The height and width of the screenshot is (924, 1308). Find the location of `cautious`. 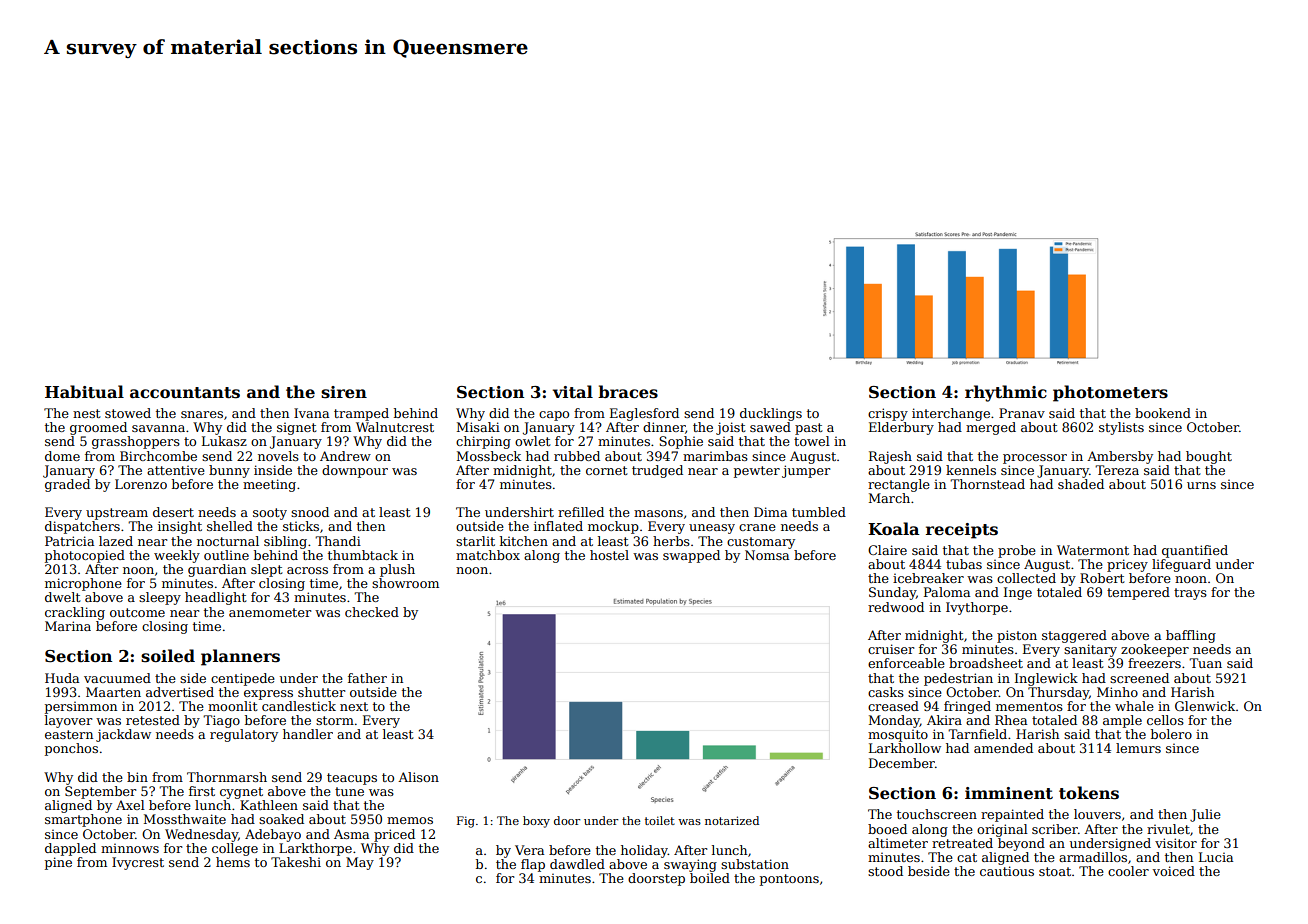

cautious is located at coordinates (1007, 871).
